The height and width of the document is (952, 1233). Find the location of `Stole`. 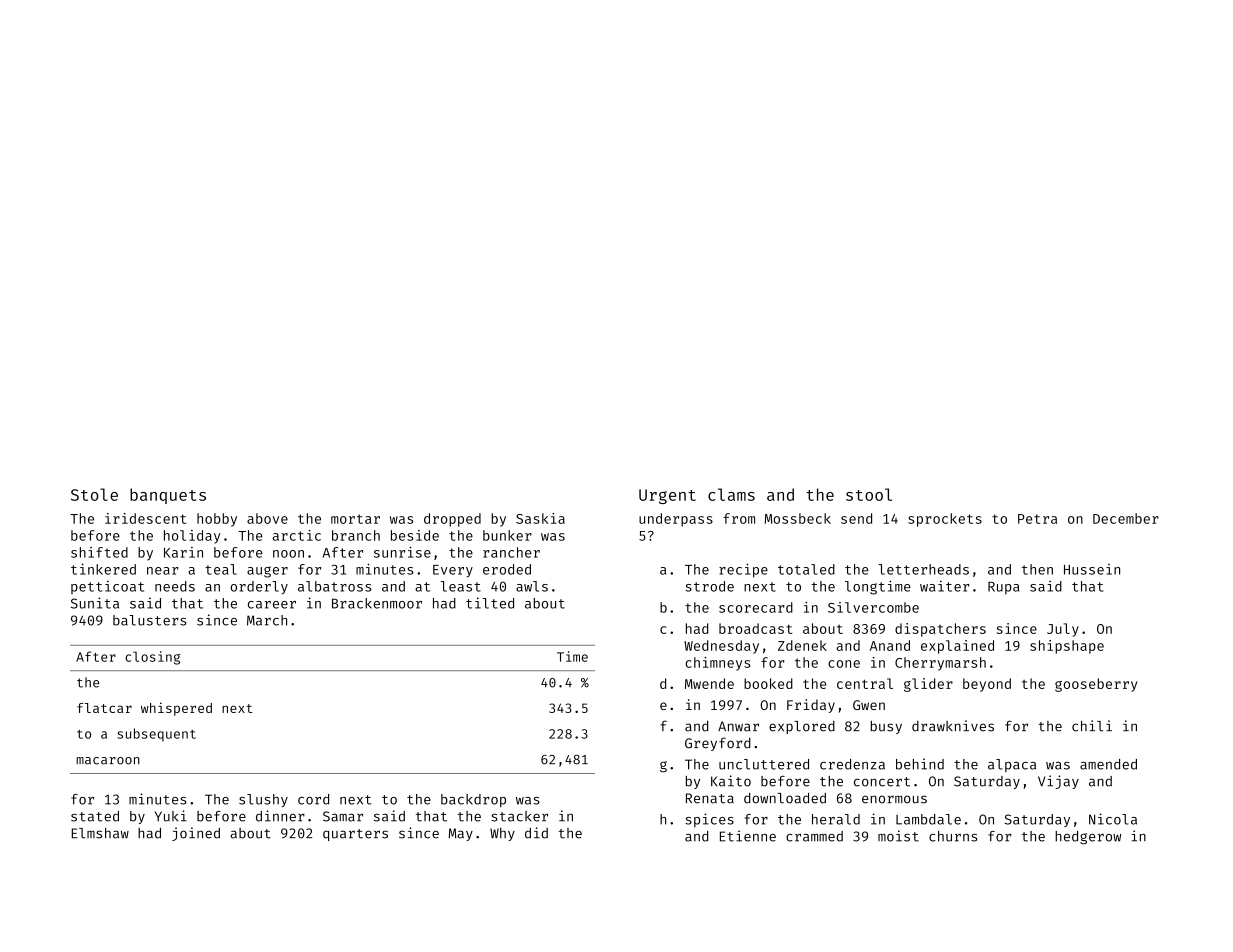

Stole is located at coordinates (94, 494).
